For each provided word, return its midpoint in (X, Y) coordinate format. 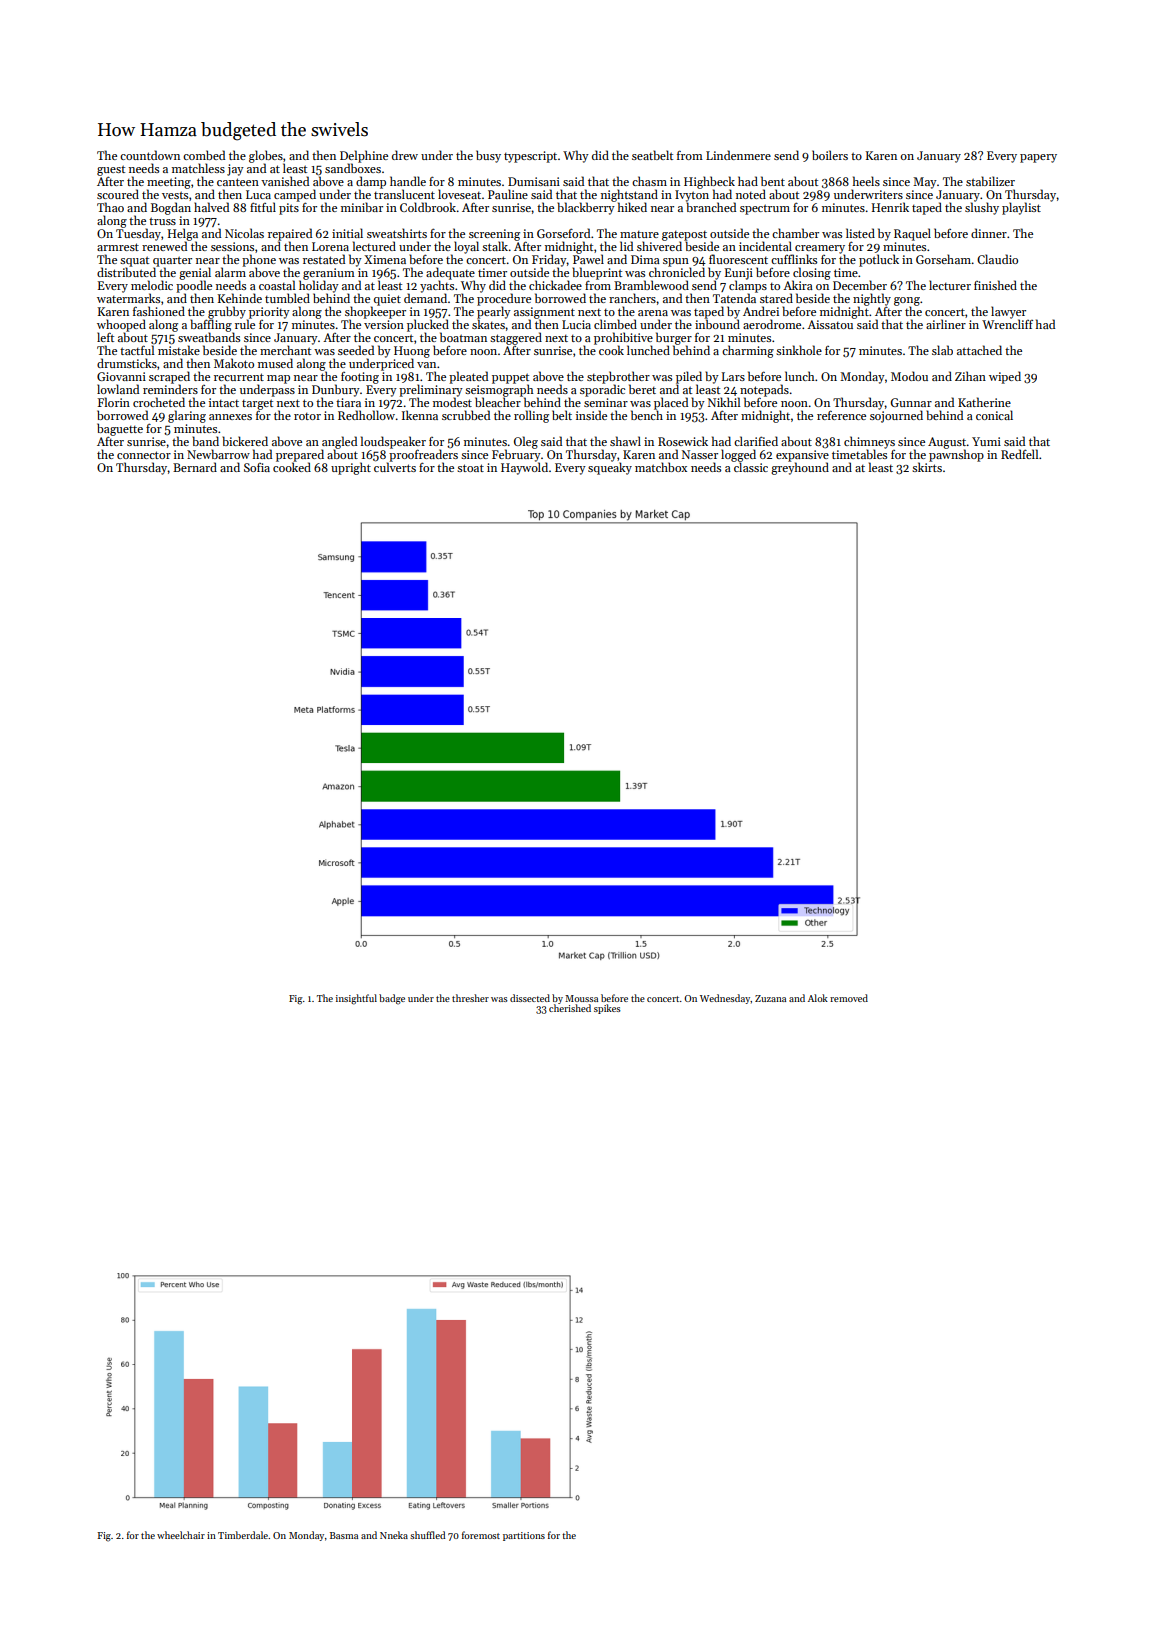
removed (849, 998)
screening (494, 235)
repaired (290, 234)
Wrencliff (1007, 324)
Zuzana (770, 998)
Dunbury (336, 390)
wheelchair (181, 1535)
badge (392, 999)
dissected (530, 998)
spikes (607, 1009)
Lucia (576, 324)
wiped (1005, 377)
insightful (356, 999)
